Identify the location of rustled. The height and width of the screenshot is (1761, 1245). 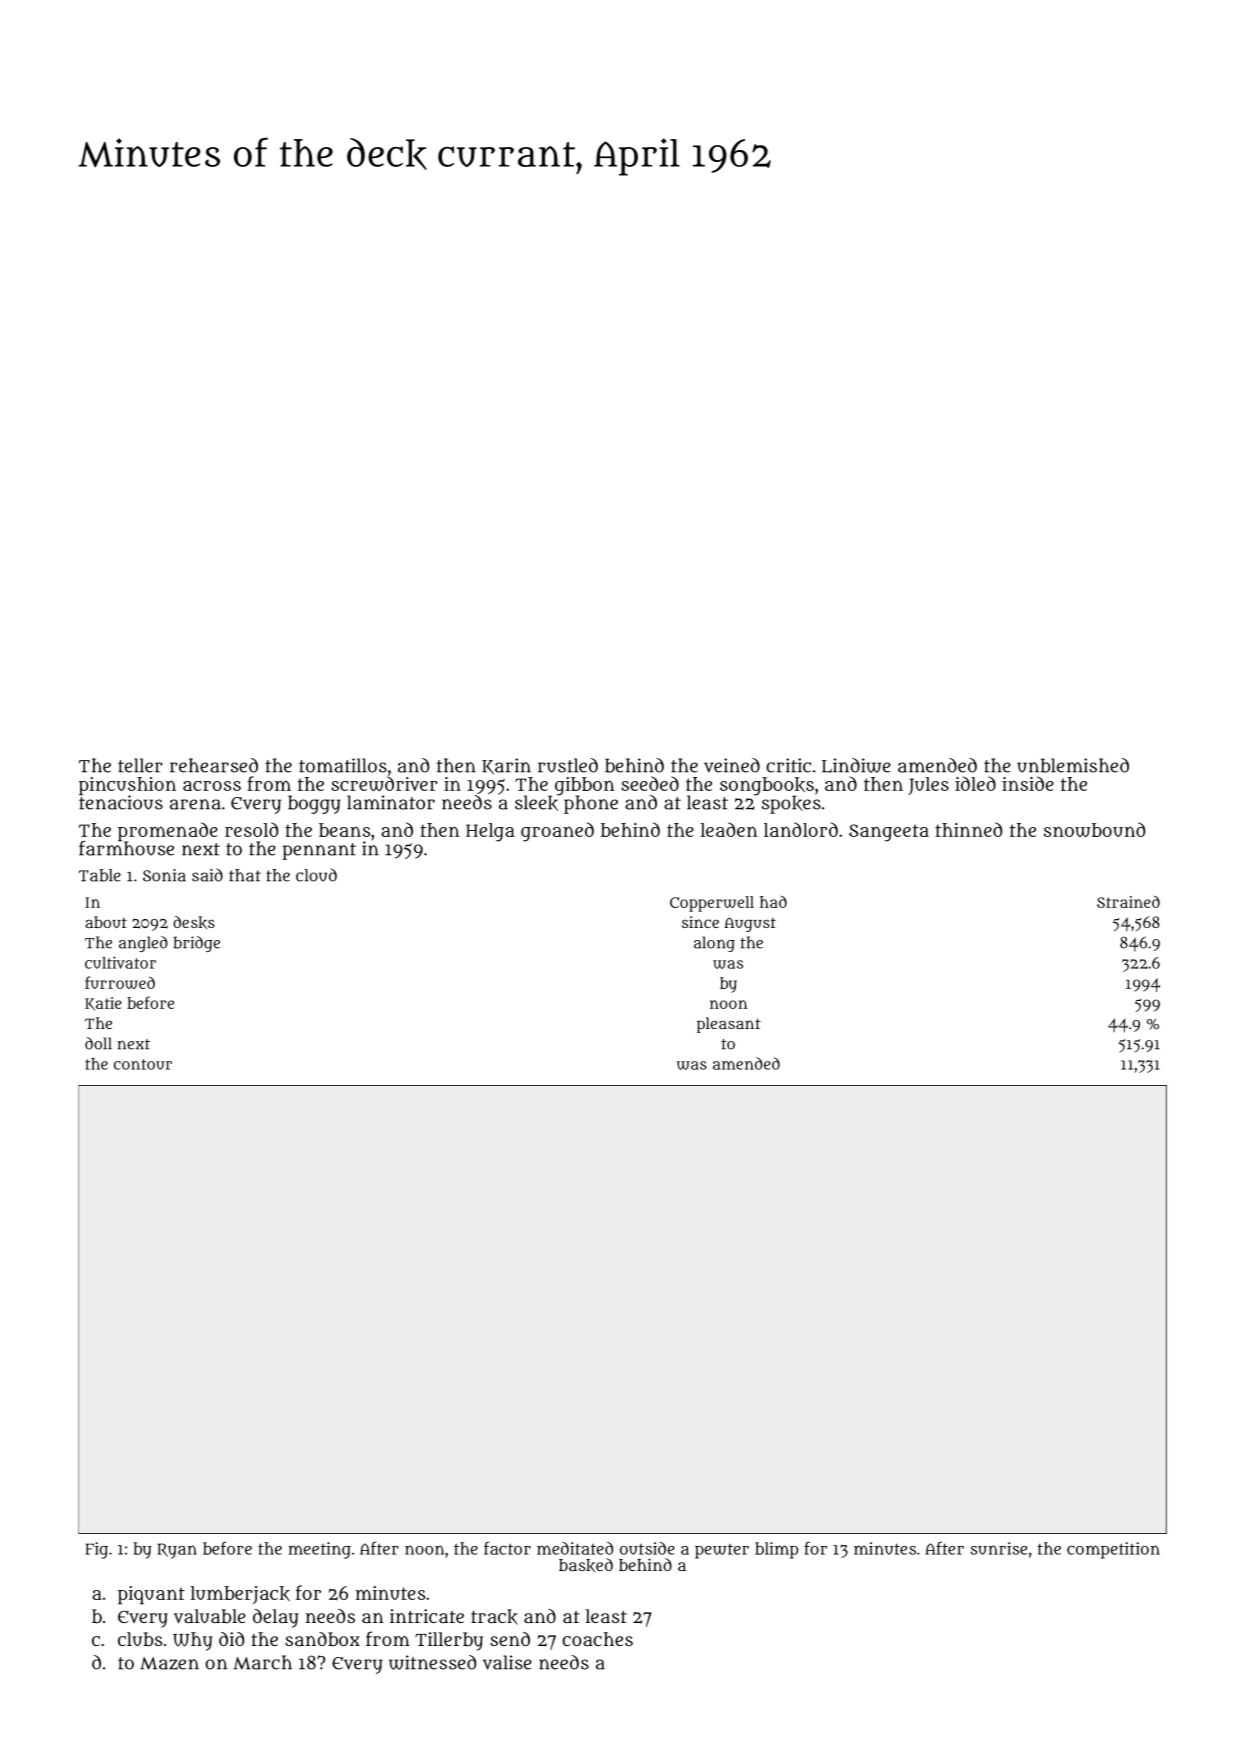
(568, 765).
